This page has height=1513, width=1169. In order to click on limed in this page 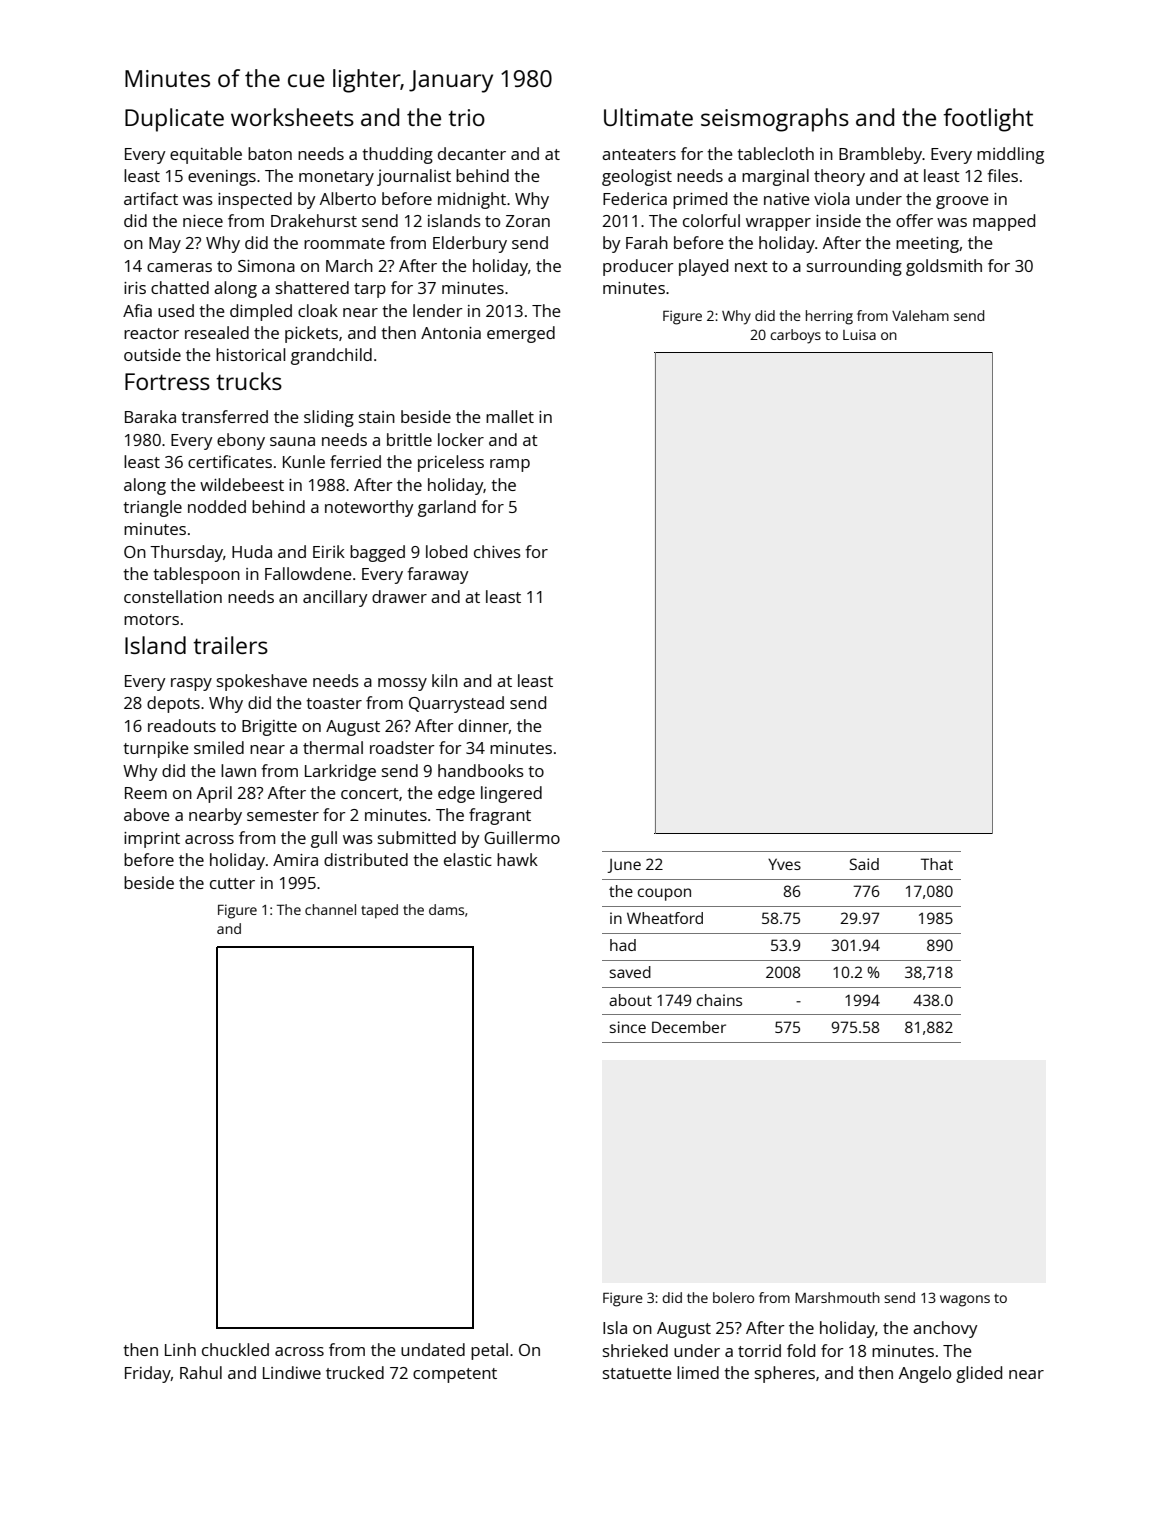, I will do `click(698, 1372)`.
